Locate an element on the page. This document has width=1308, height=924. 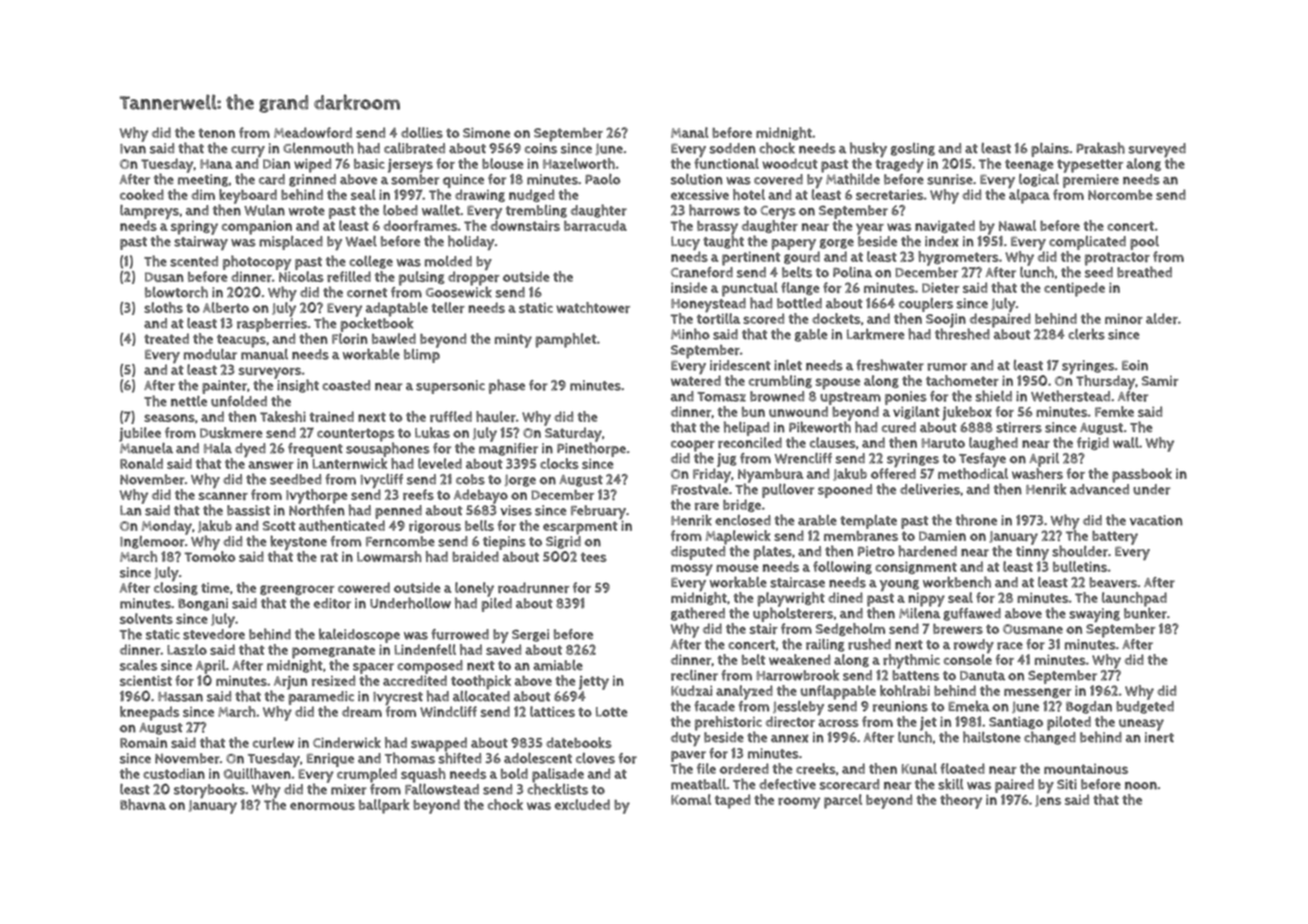
methodical is located at coordinates (973, 473).
